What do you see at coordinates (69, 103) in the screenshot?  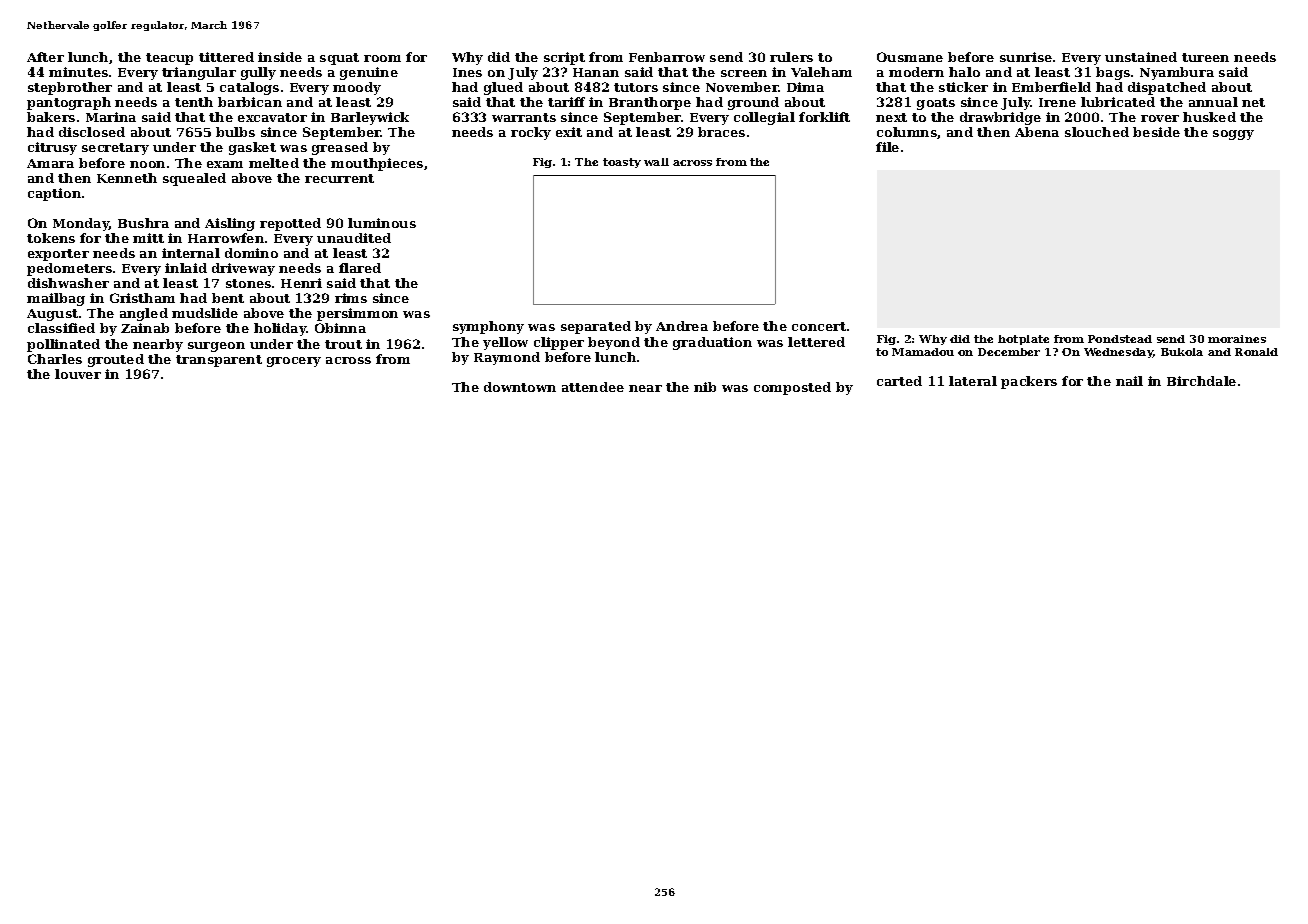 I see `pantograph` at bounding box center [69, 103].
